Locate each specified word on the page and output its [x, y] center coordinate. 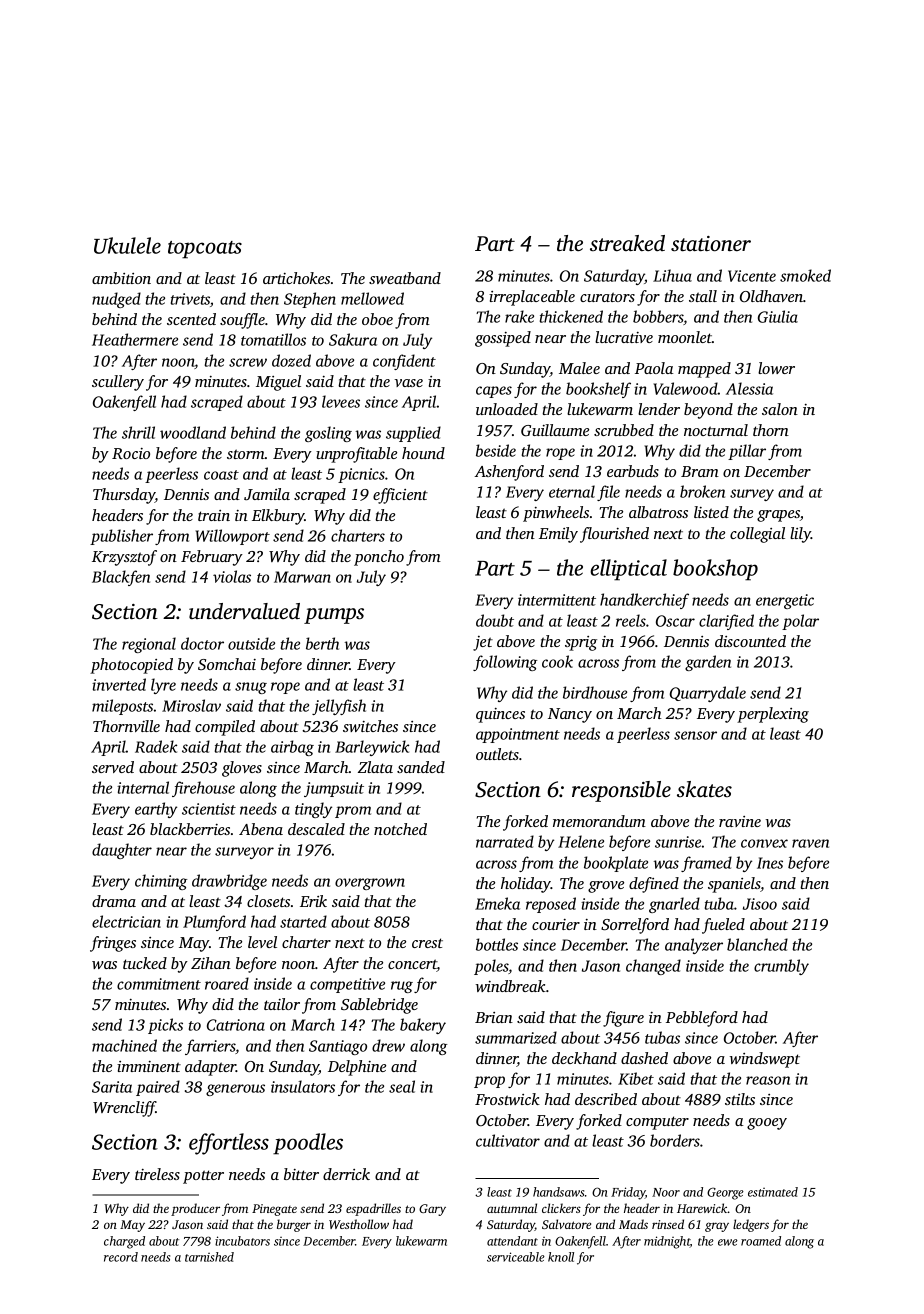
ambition [121, 278]
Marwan [302, 577]
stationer [711, 243]
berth [322, 643]
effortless [229, 1144]
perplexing [773, 715]
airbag [292, 748]
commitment [159, 984]
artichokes [296, 278]
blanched [757, 944]
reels [631, 620]
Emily [558, 535]
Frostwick [507, 1099]
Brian [494, 1017]
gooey [767, 1124]
